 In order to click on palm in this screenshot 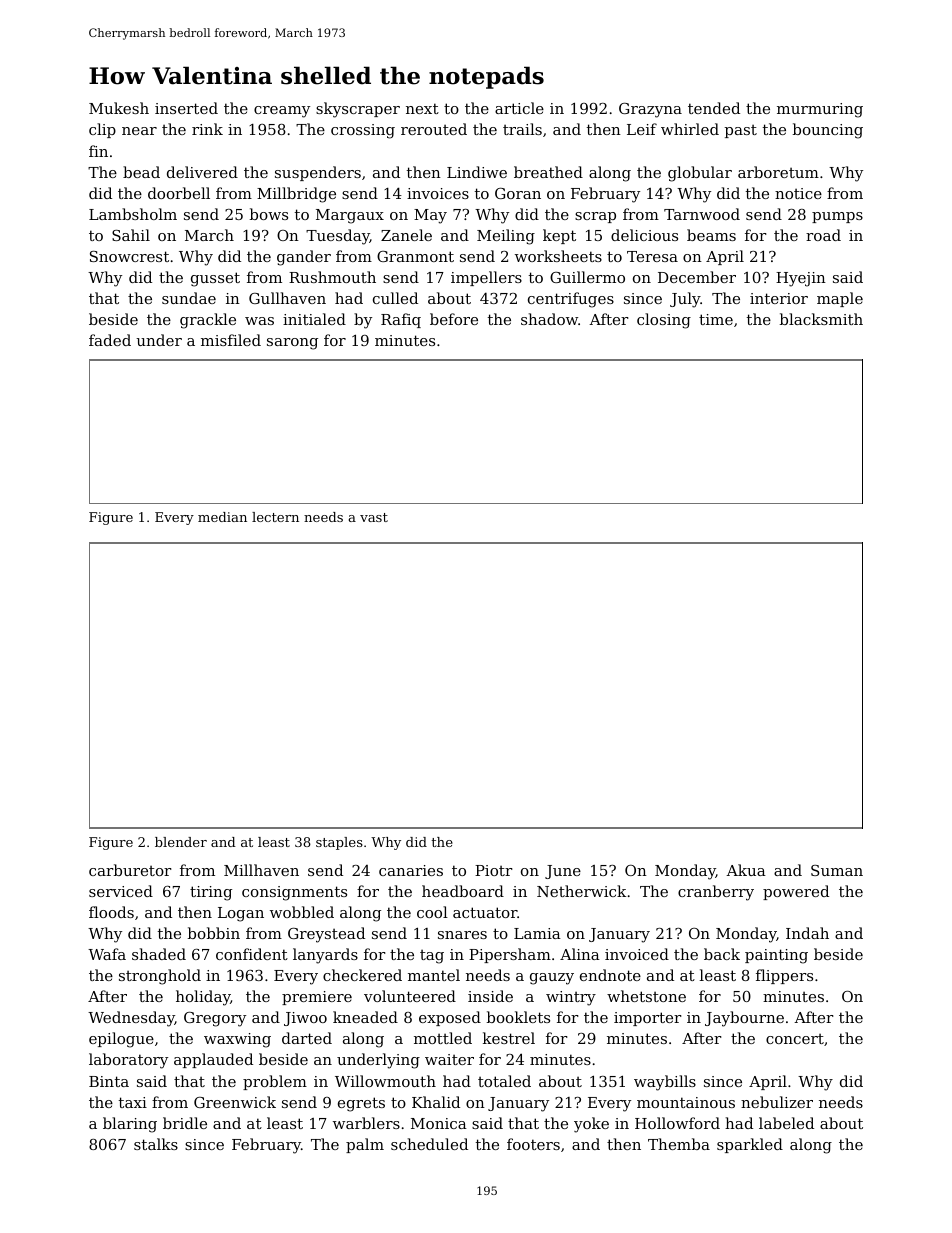, I will do `click(365, 1145)`.
